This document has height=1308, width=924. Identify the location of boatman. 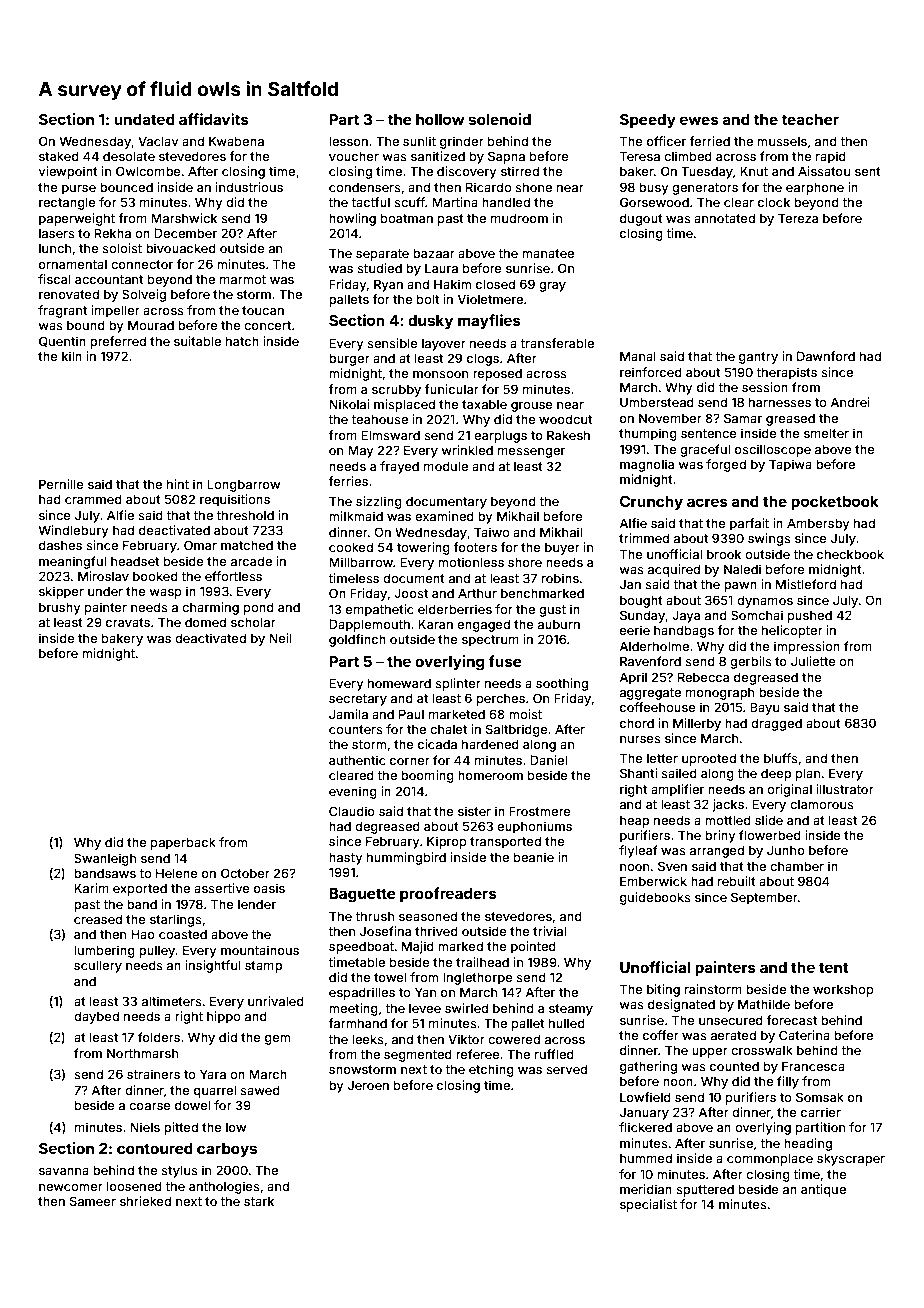
(407, 218).
